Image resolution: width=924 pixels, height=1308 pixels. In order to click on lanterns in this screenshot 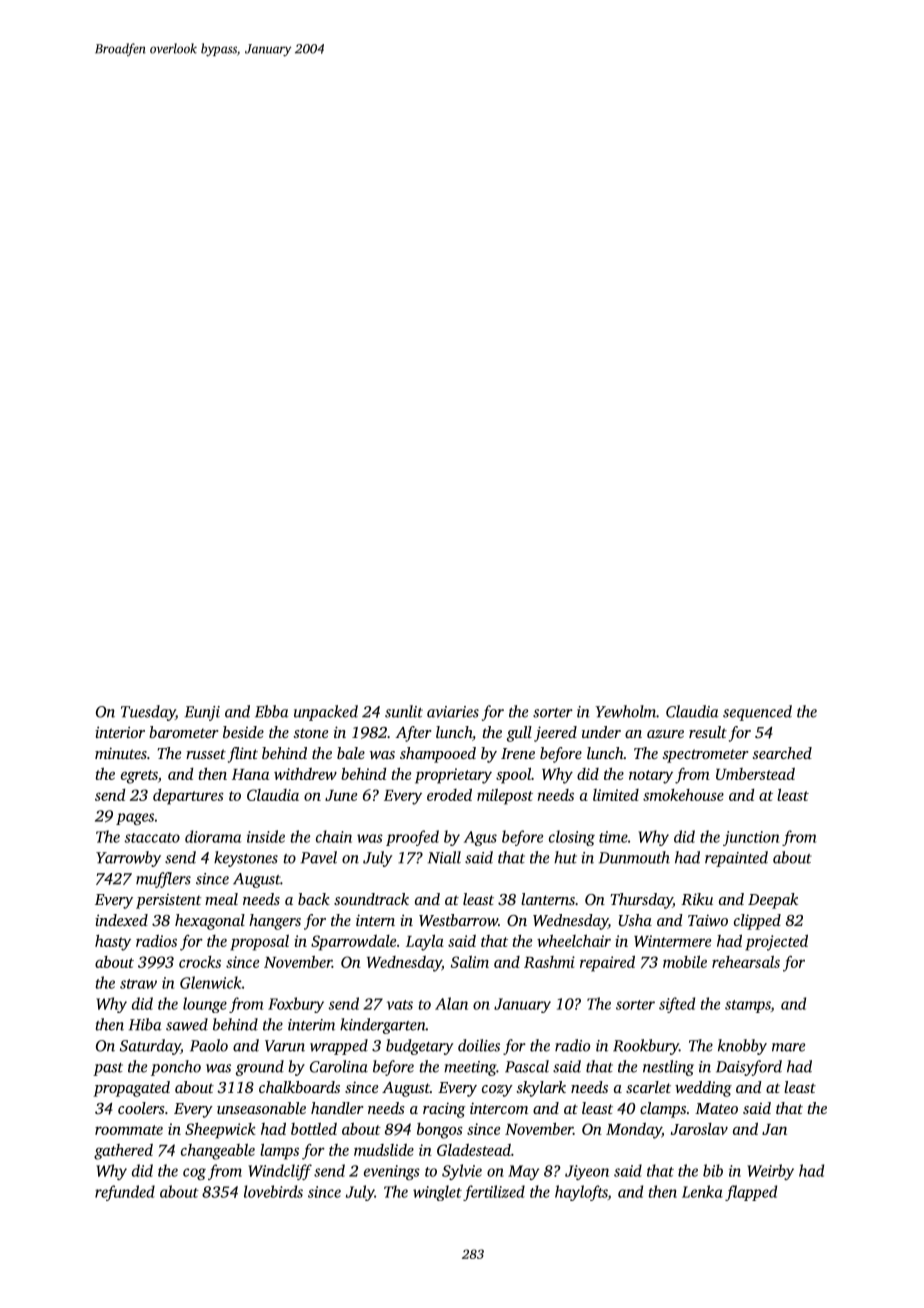, I will do `click(548, 899)`.
